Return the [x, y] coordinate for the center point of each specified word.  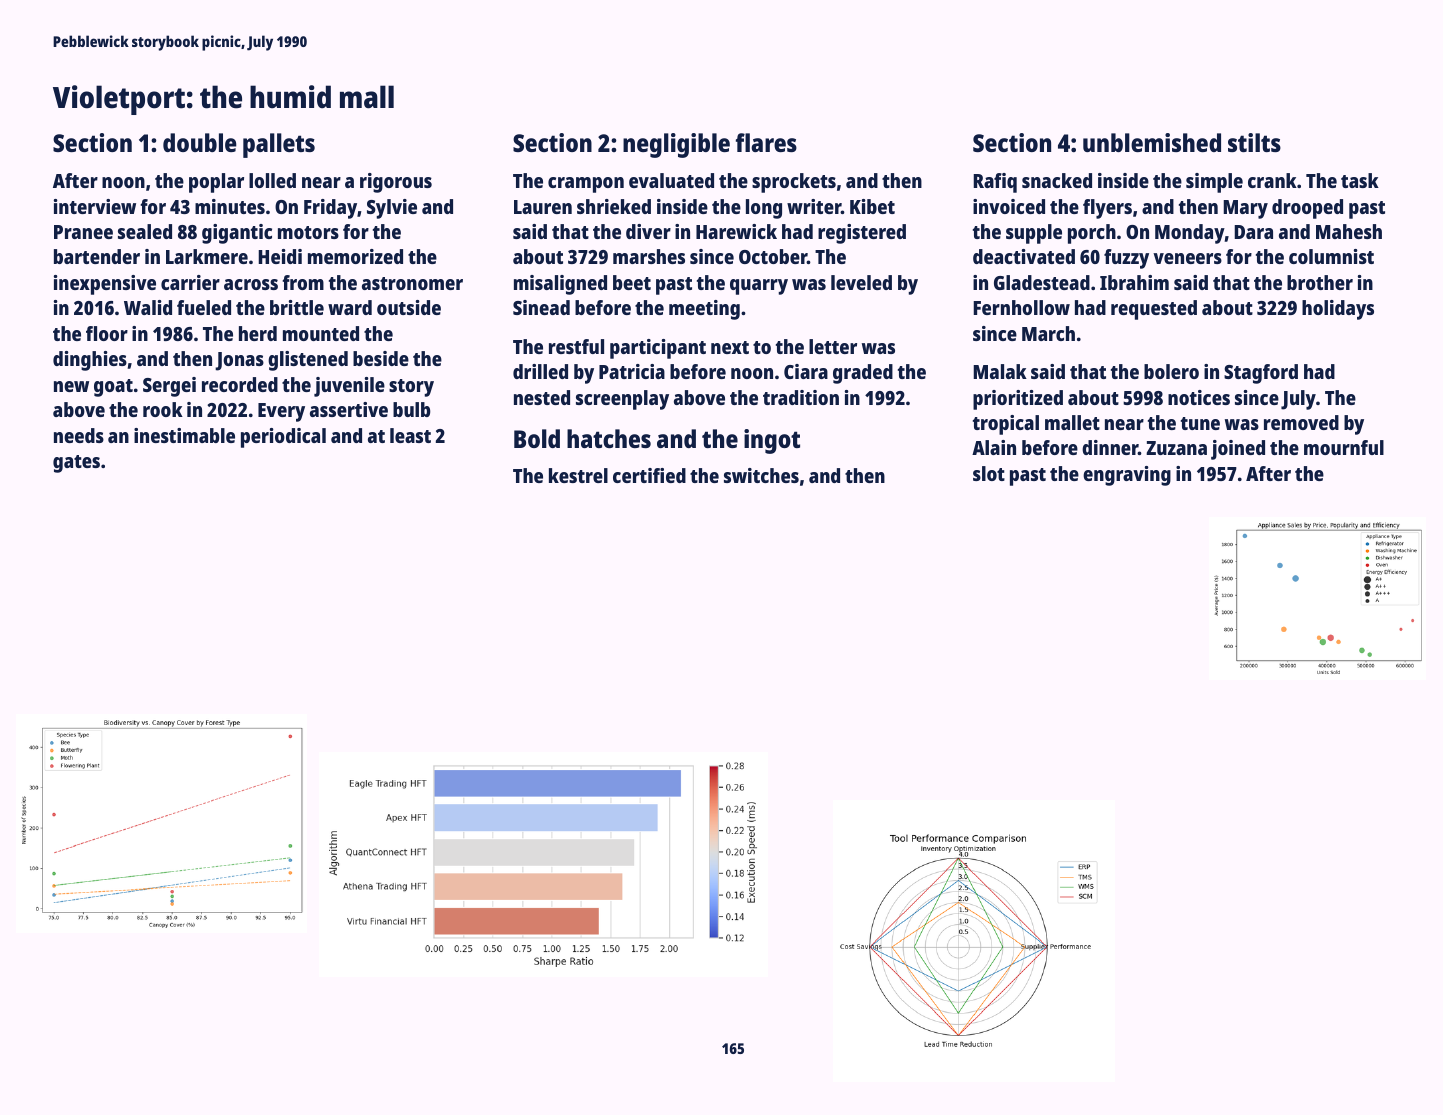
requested [1154, 310]
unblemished [1152, 142]
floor [107, 333]
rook [163, 409]
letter [833, 346]
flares [766, 142]
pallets [279, 145]
